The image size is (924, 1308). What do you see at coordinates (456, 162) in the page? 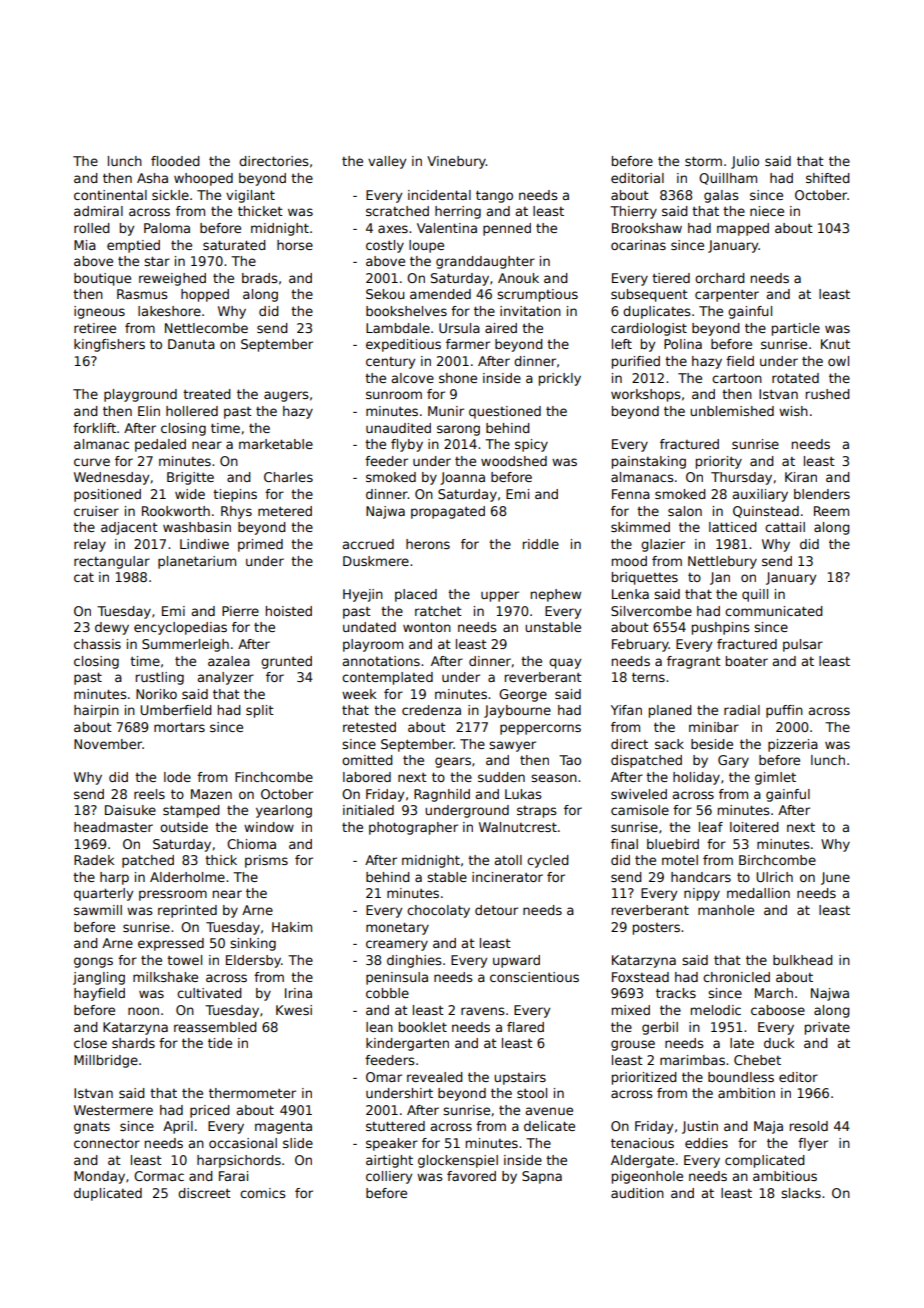
I see `Vinebury` at bounding box center [456, 162].
